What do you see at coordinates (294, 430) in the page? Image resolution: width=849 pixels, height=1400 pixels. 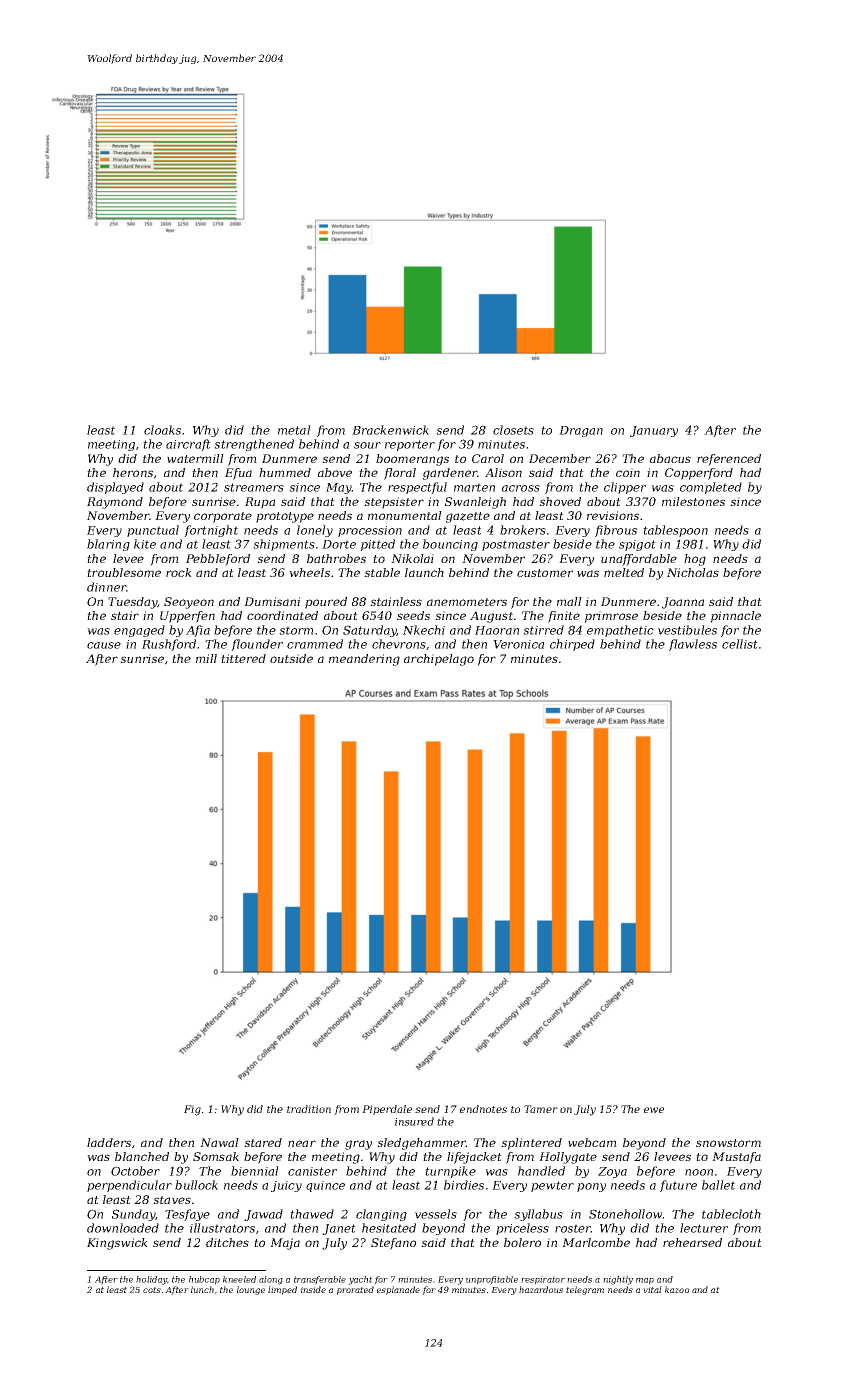 I see `metal` at bounding box center [294, 430].
